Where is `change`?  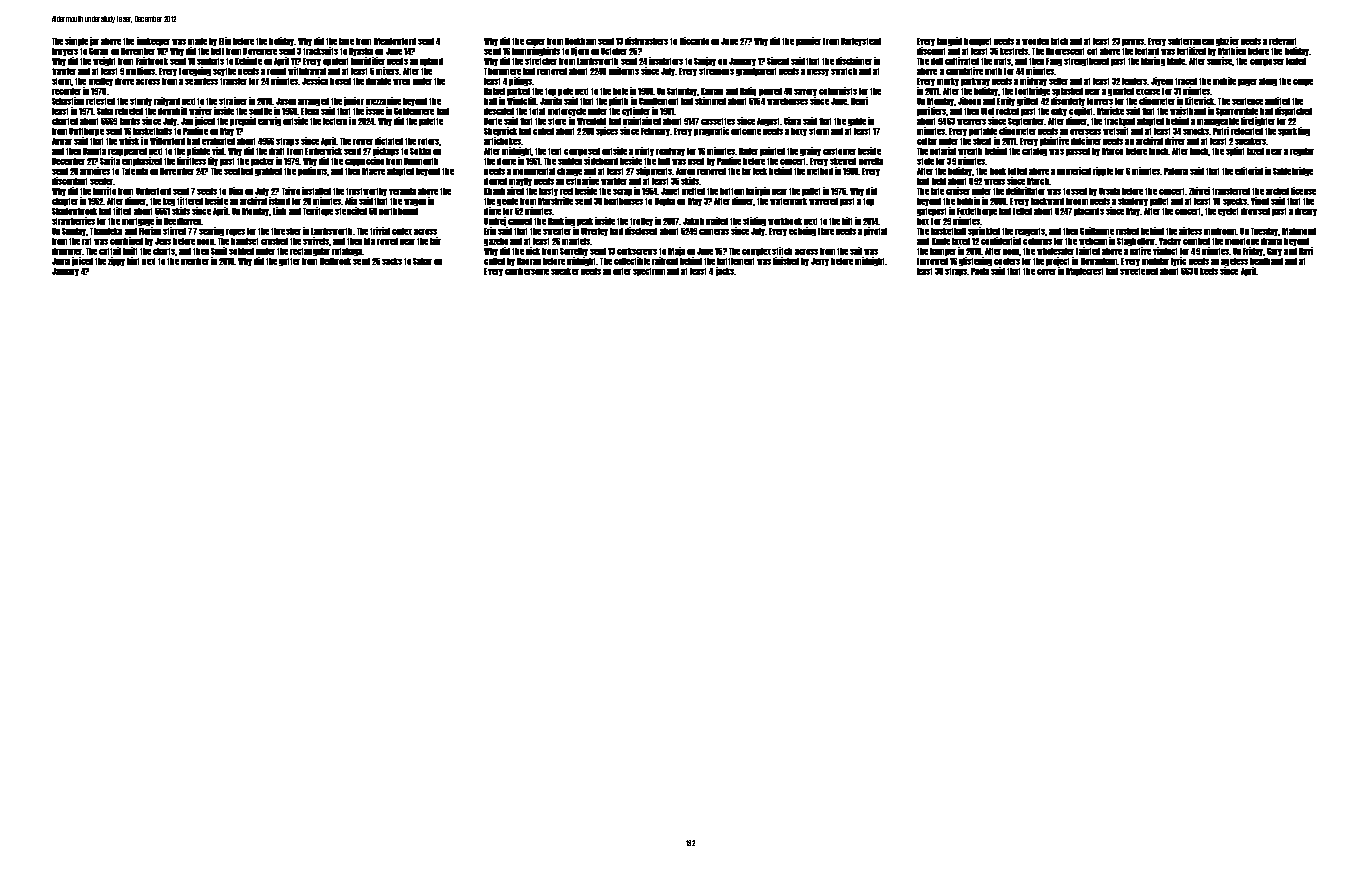 change is located at coordinates (569, 172).
